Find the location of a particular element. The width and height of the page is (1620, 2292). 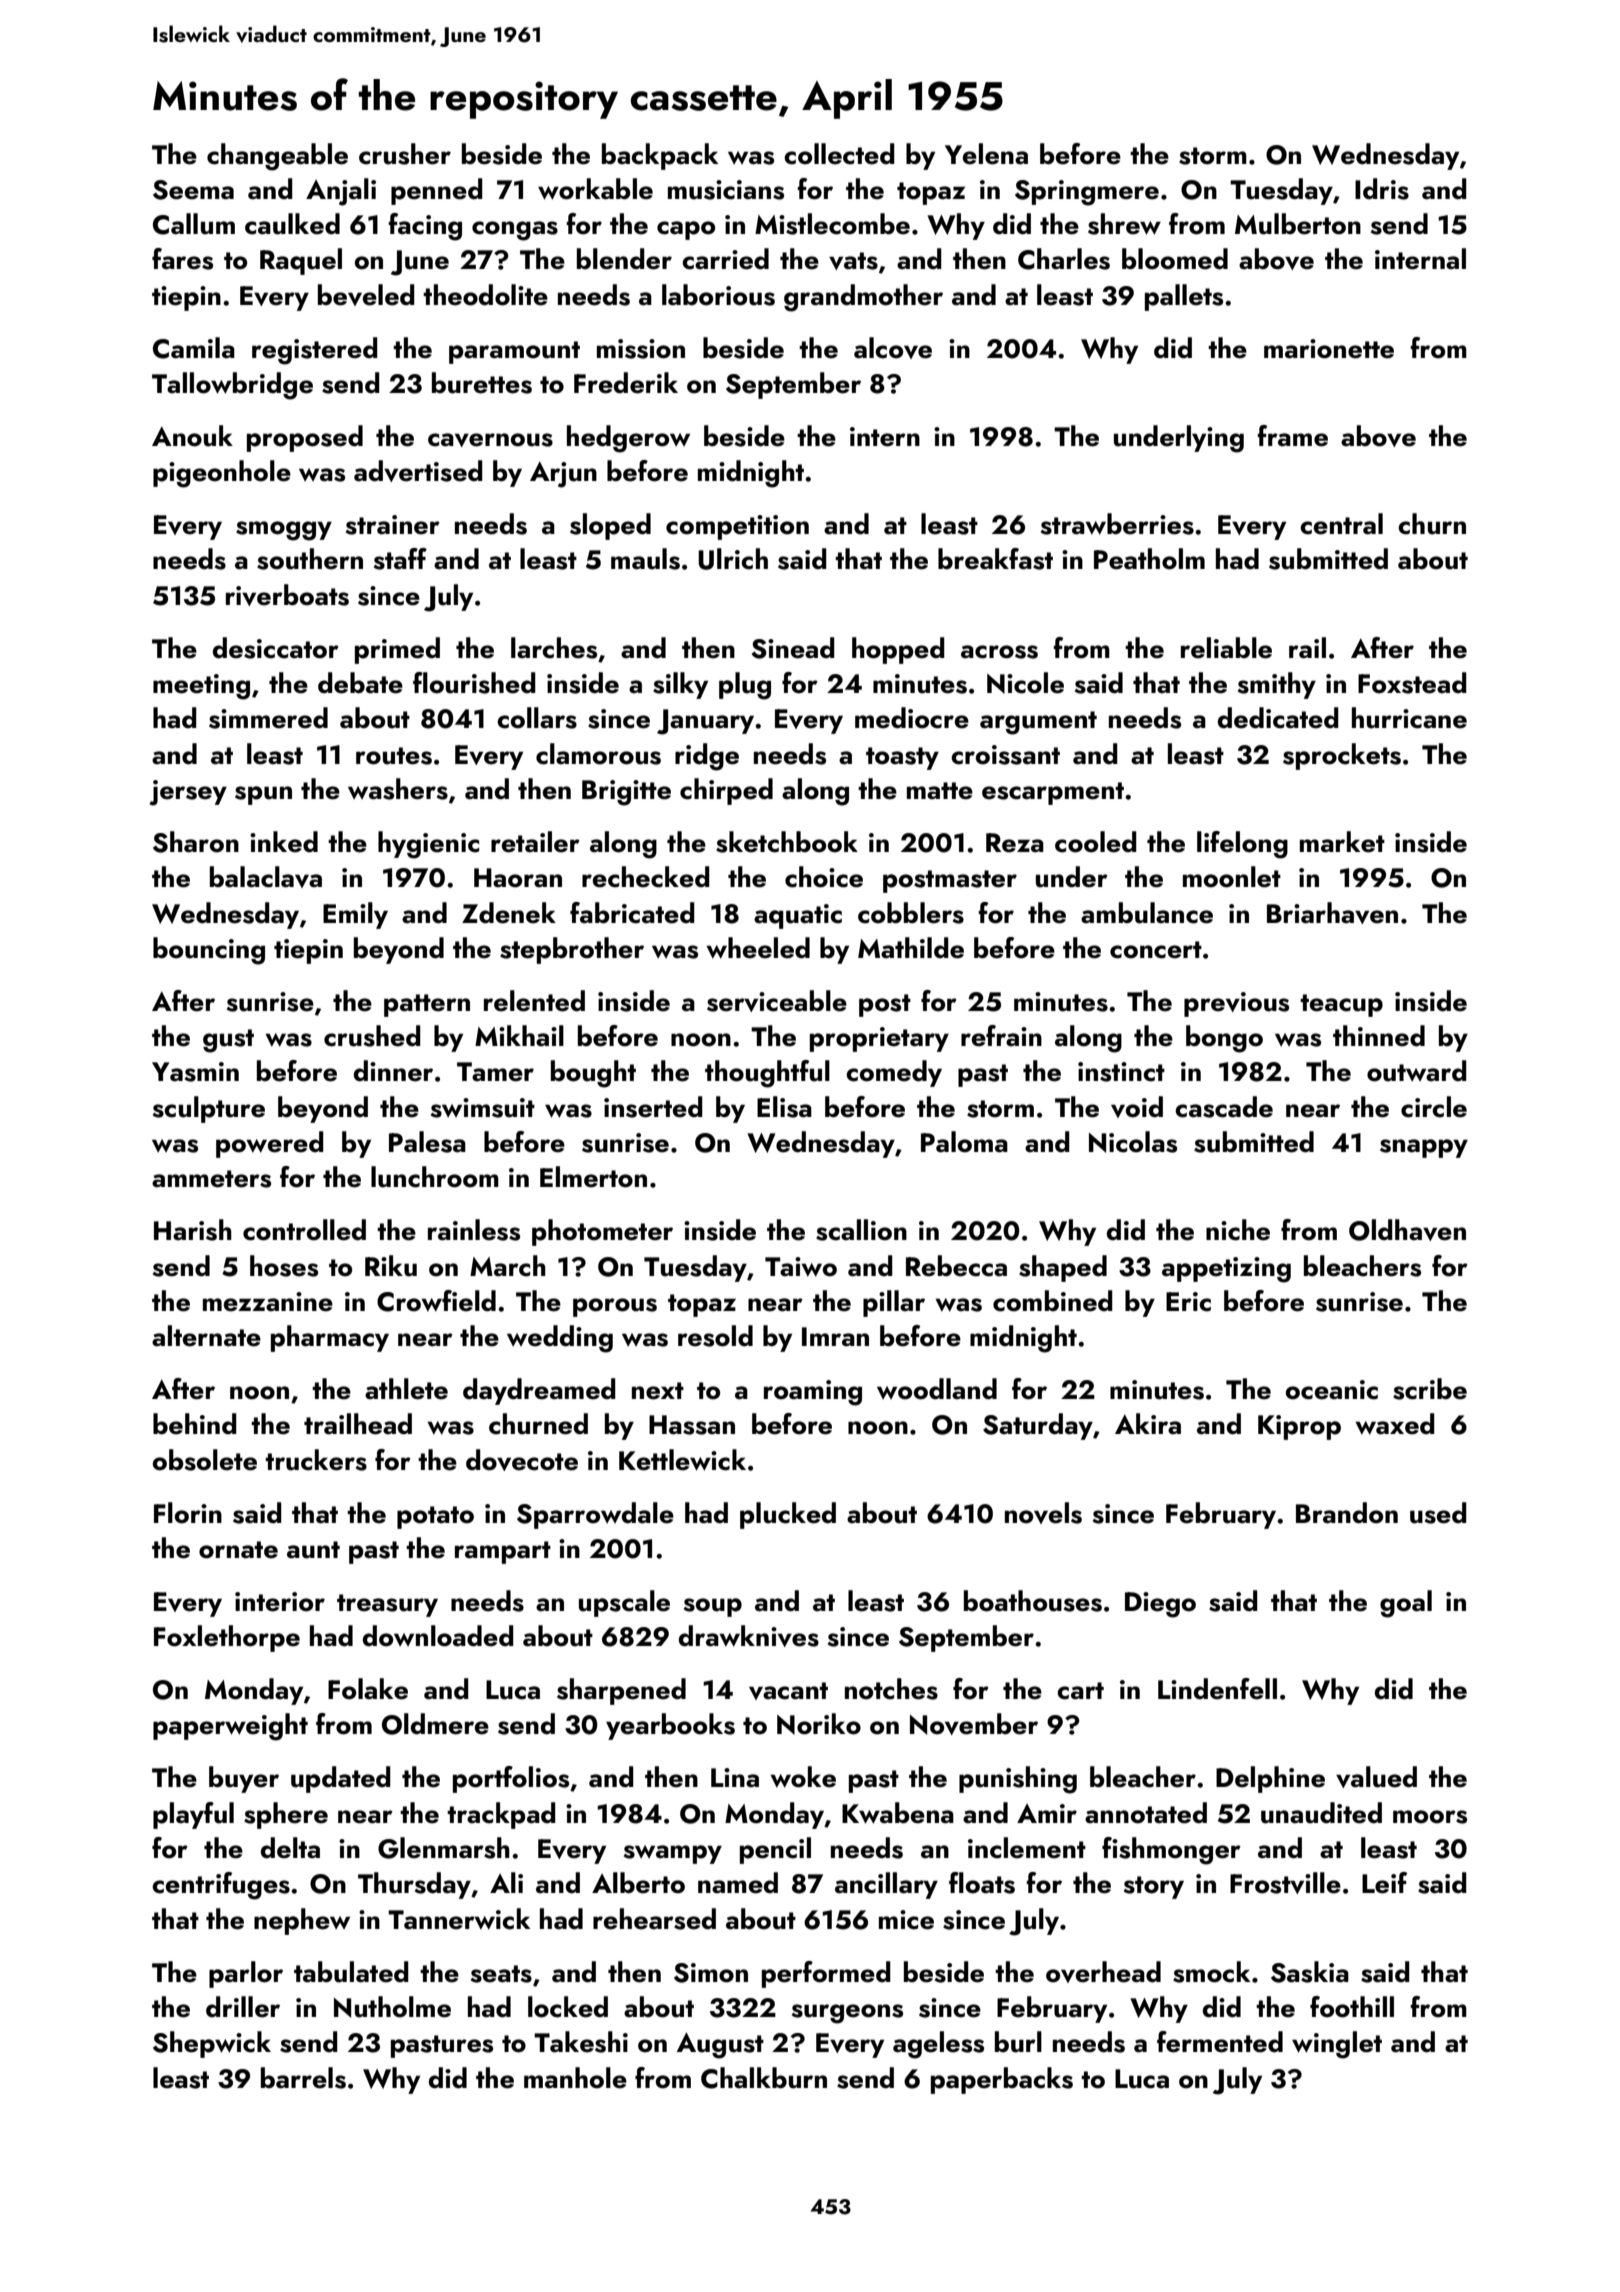

jersey is located at coordinates (188, 793).
